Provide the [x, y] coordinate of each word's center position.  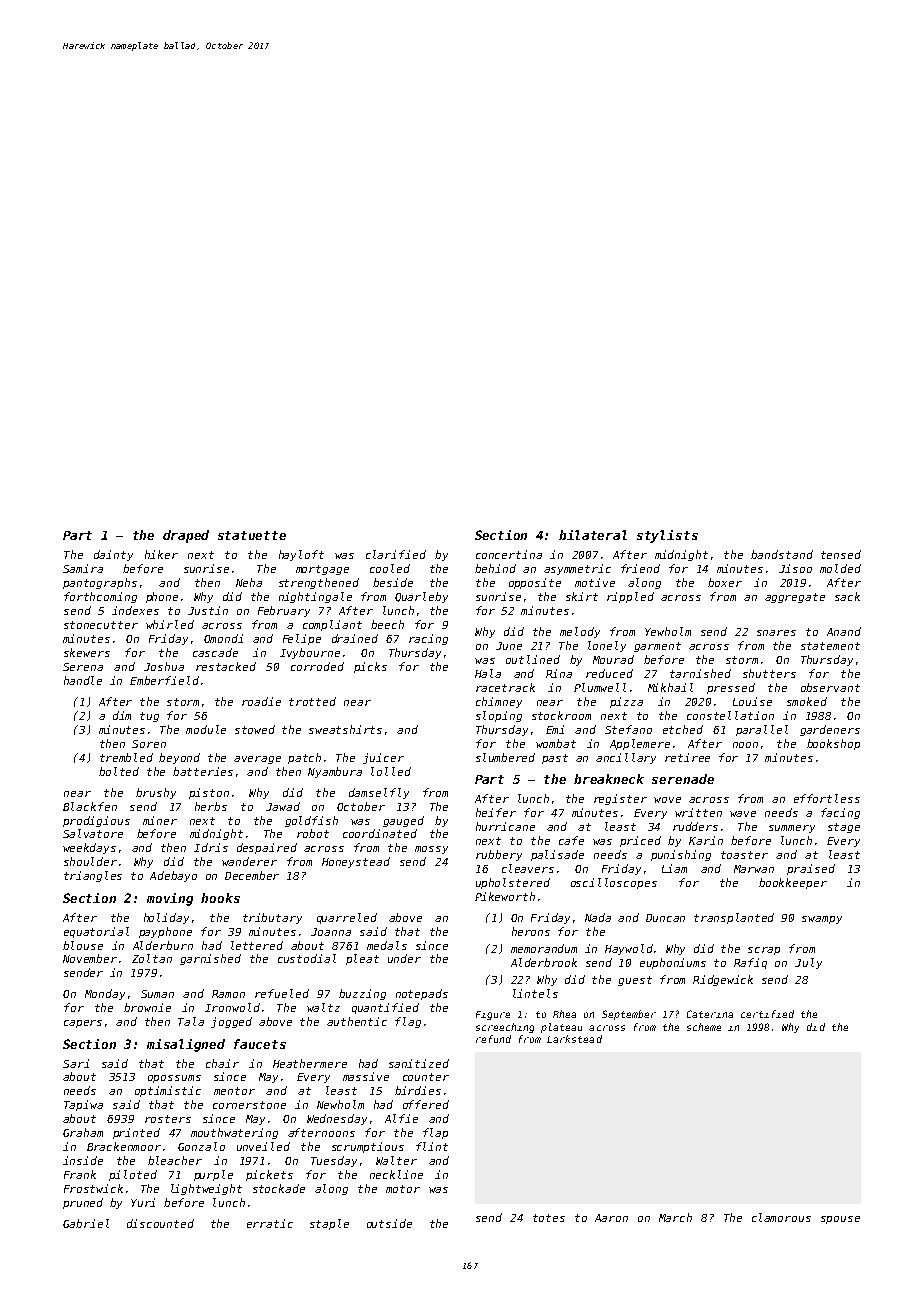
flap [435, 1133]
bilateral [593, 535]
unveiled [263, 1146]
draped [186, 536]
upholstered [513, 883]
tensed [841, 554]
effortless [827, 798]
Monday [105, 994]
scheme [704, 1027]
